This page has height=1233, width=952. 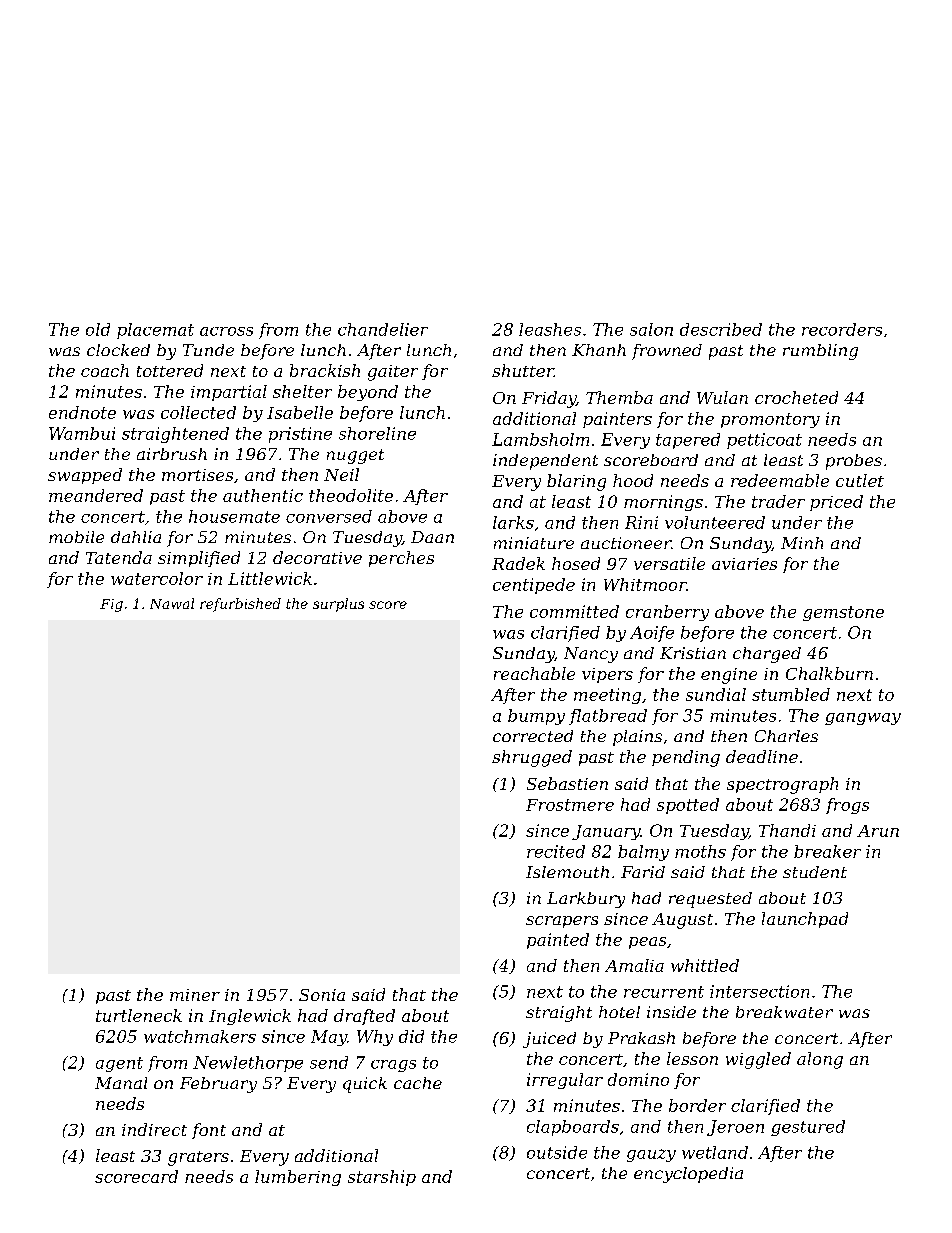 What do you see at coordinates (557, 1152) in the page?
I see `outside` at bounding box center [557, 1152].
